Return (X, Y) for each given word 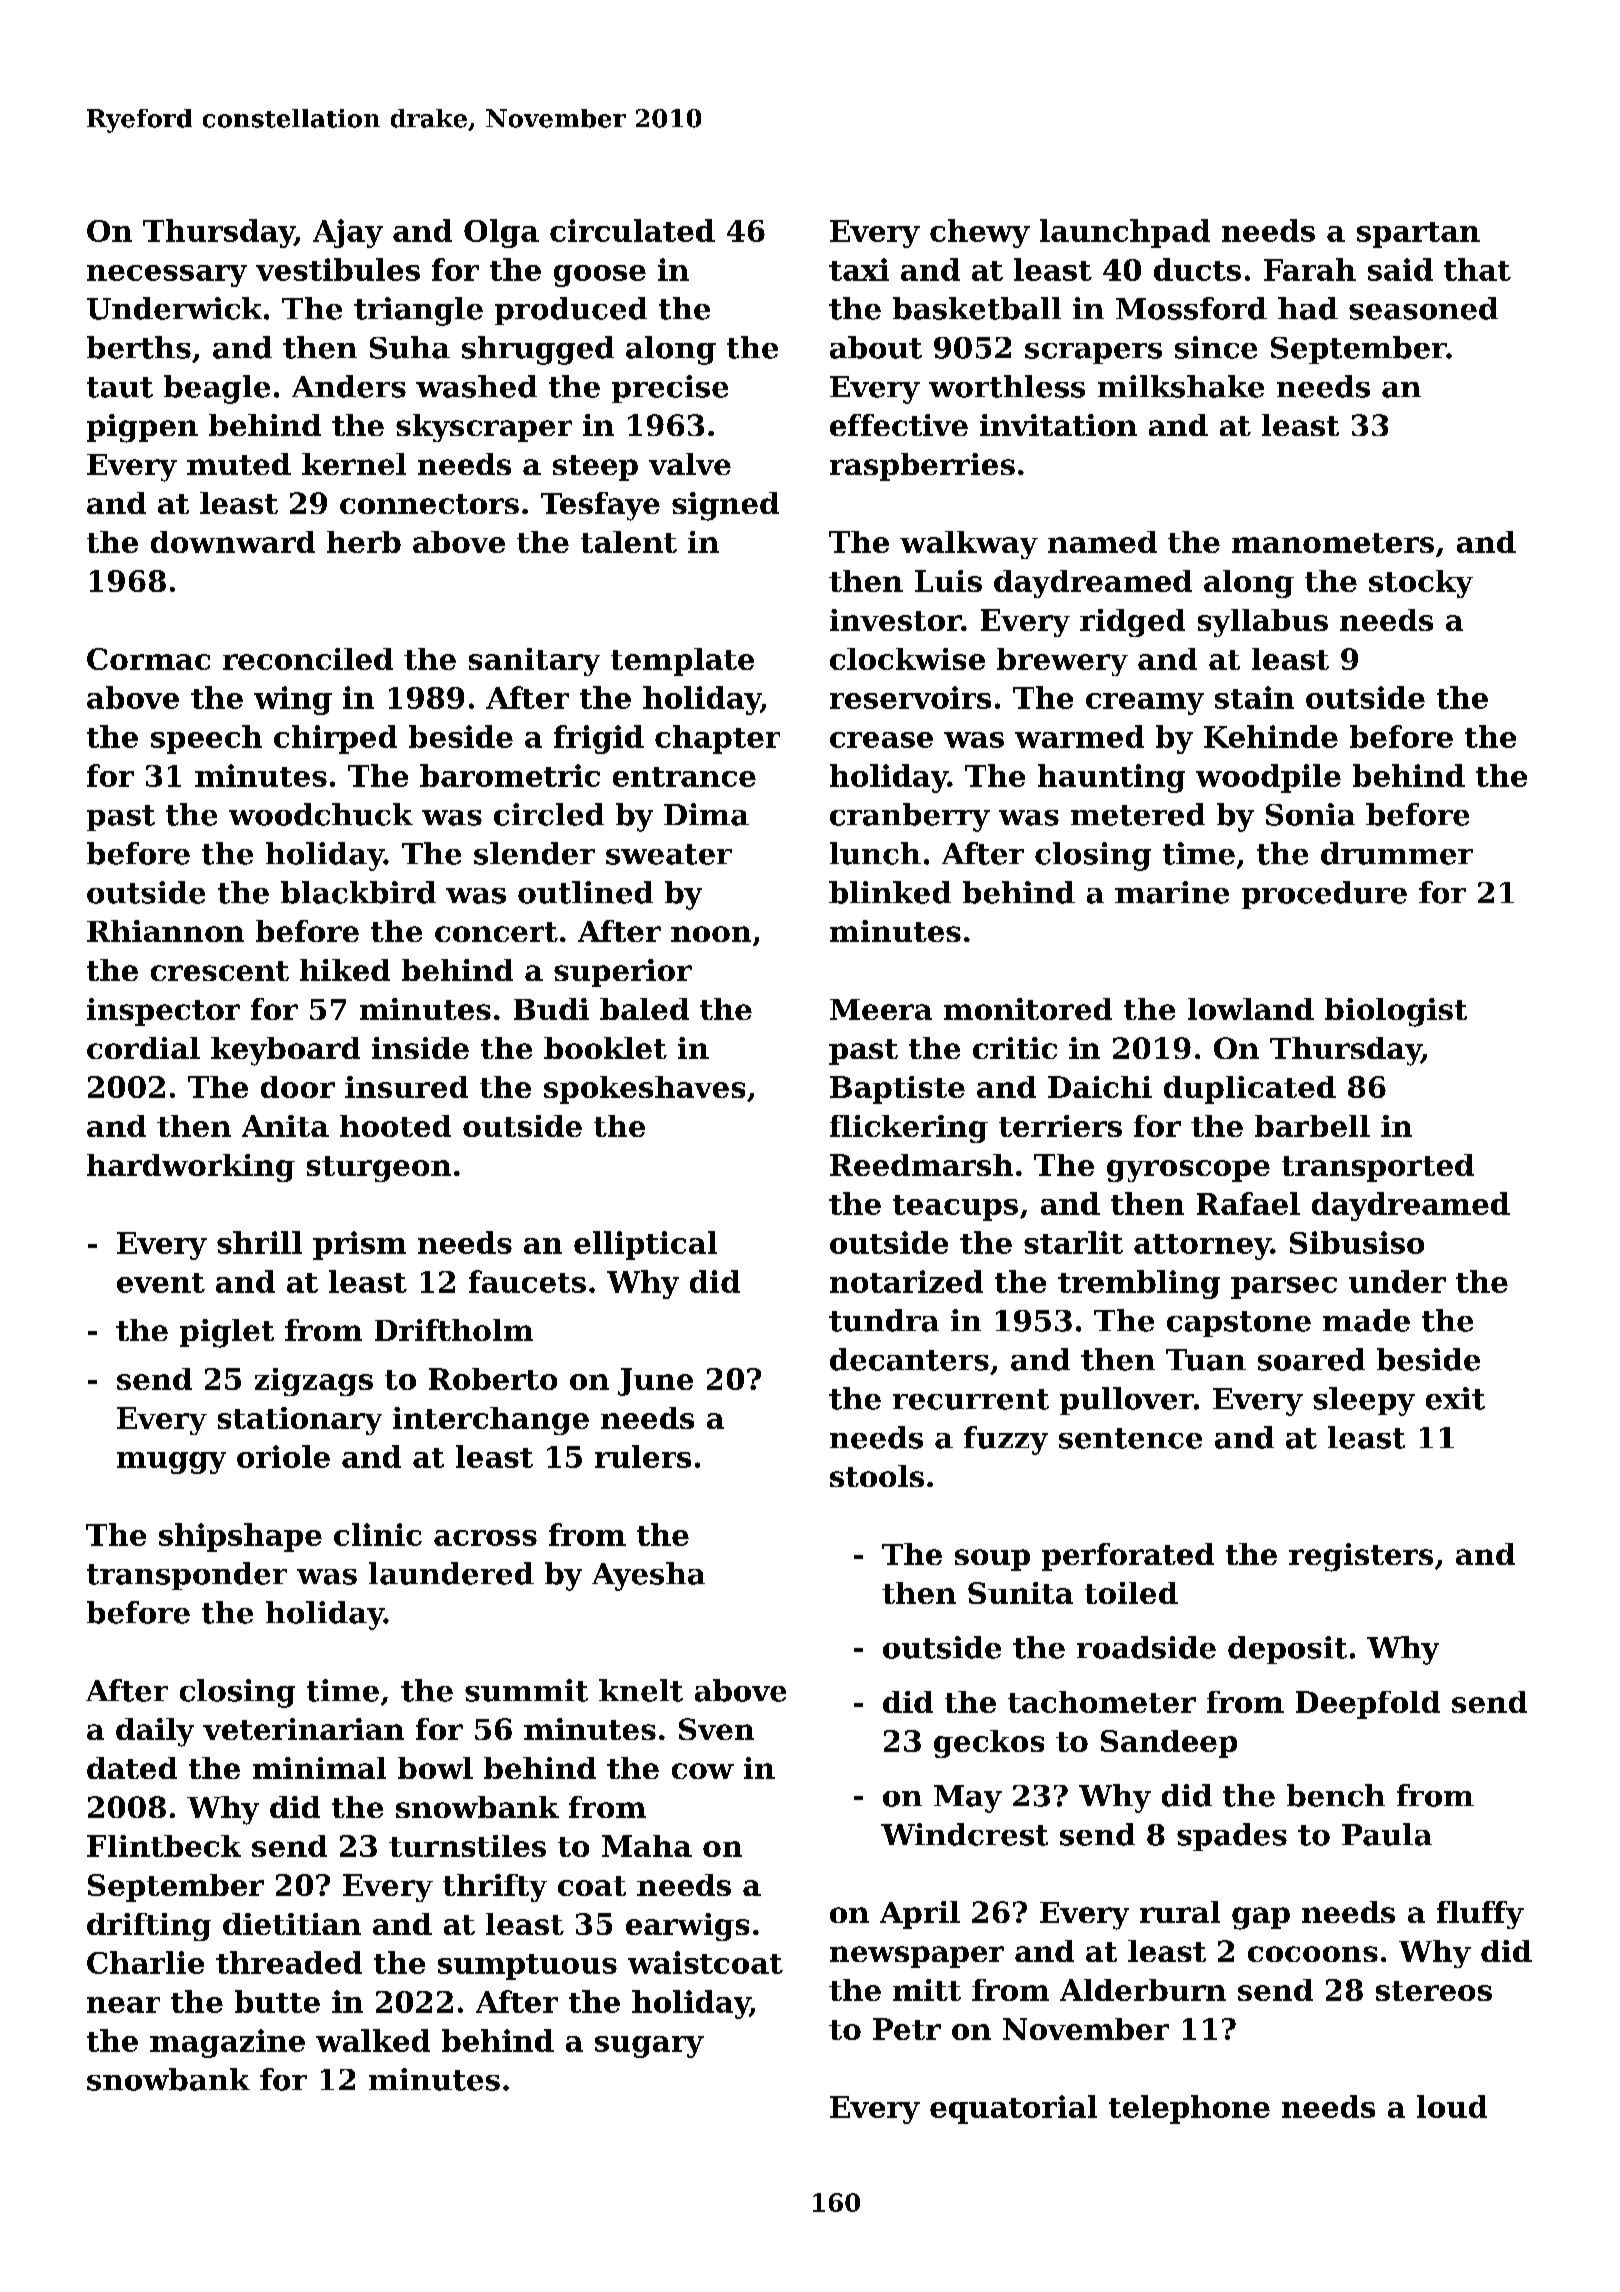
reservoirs (910, 697)
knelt (641, 1690)
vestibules (338, 269)
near (123, 2005)
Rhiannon (165, 931)
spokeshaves (644, 1090)
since (1216, 347)
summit (526, 1690)
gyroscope (1188, 1171)
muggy (171, 1463)
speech (206, 739)
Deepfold (1368, 1705)
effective (899, 425)
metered (1138, 814)
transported (1378, 1168)
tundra (884, 1320)
